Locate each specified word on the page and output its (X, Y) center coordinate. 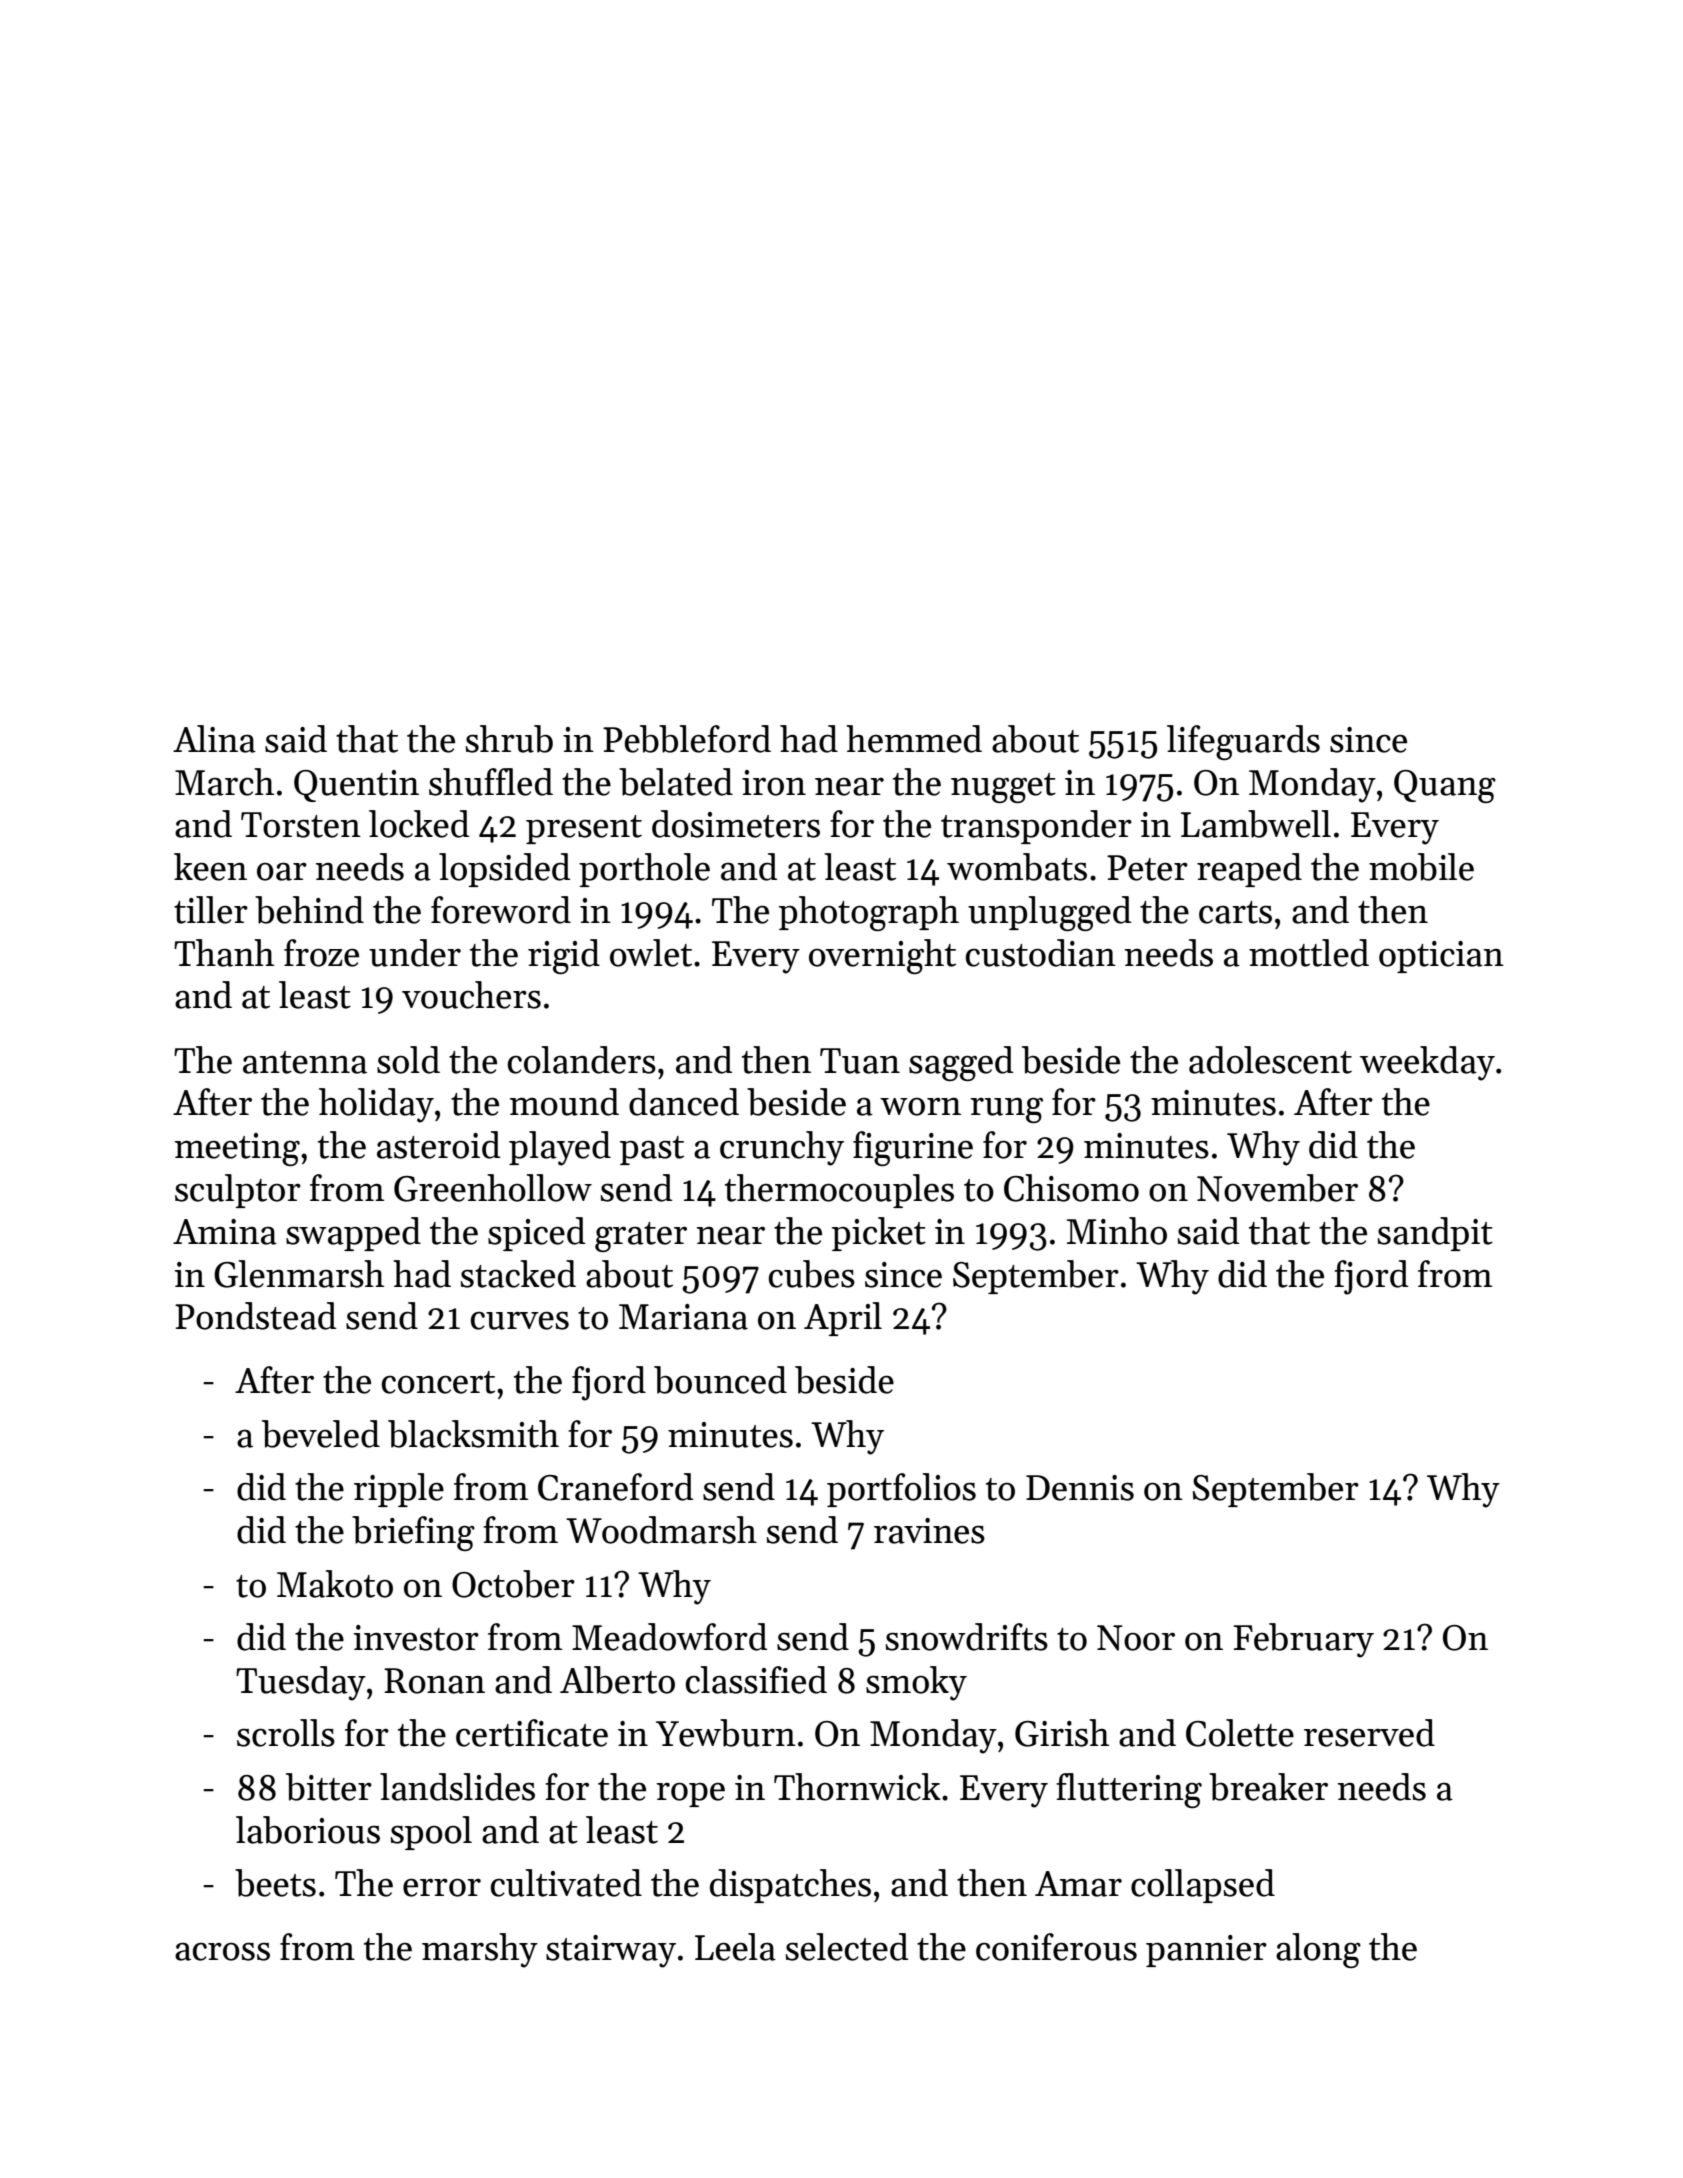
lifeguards (1243, 742)
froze (321, 953)
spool (431, 1833)
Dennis (1080, 1488)
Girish (1062, 1733)
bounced (720, 1380)
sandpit (1435, 1234)
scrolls (286, 1733)
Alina (214, 739)
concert (438, 1382)
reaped (1249, 870)
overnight (882, 956)
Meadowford (669, 1637)
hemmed (914, 739)
